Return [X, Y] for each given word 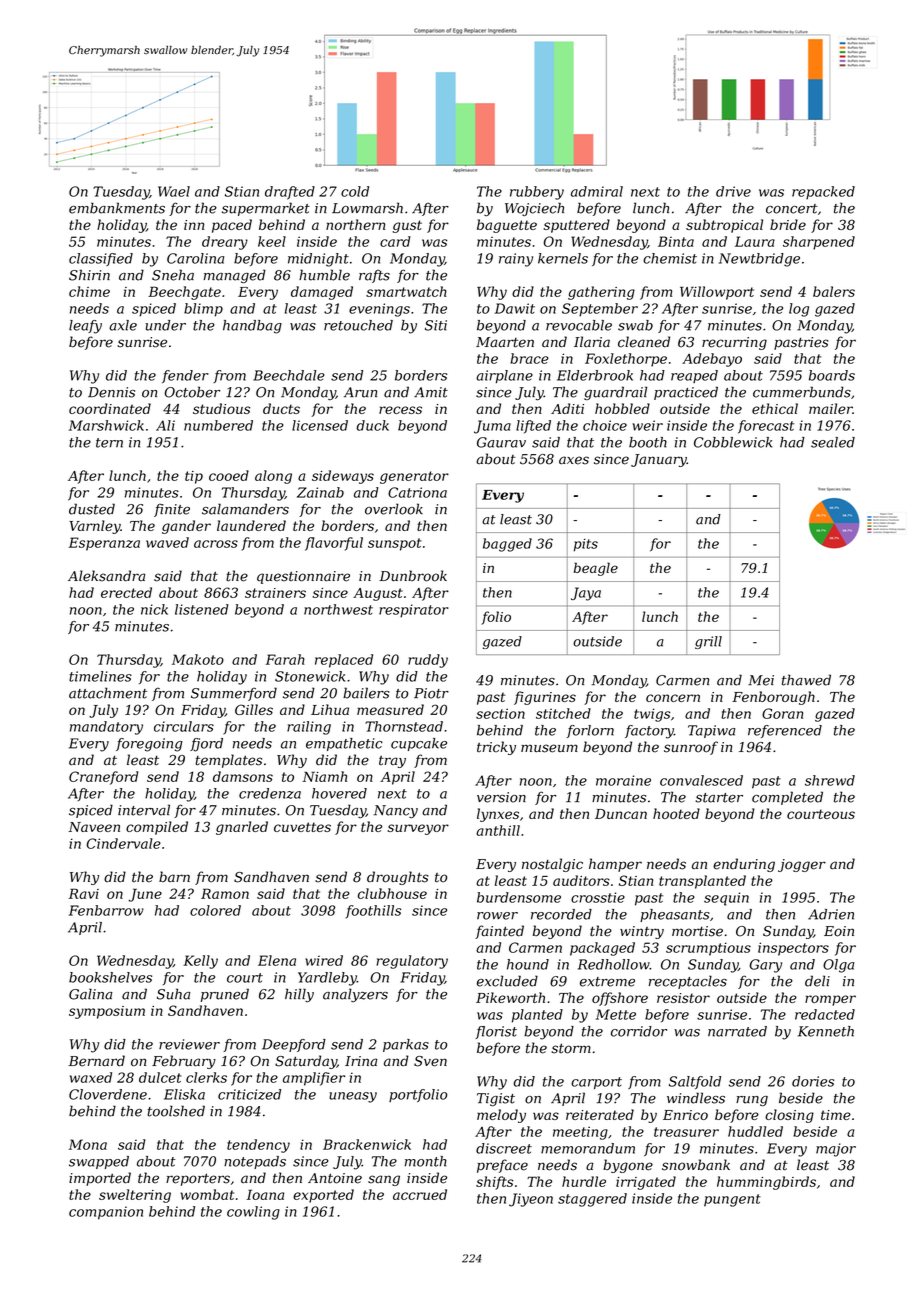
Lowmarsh [367, 208]
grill [708, 642]
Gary [765, 966]
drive [733, 191]
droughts [398, 878]
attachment [108, 693]
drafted [290, 193]
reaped [694, 376]
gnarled [242, 828]
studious [221, 408]
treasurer [686, 1132]
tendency [258, 1146]
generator [414, 477]
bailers [366, 693]
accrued [420, 1194]
